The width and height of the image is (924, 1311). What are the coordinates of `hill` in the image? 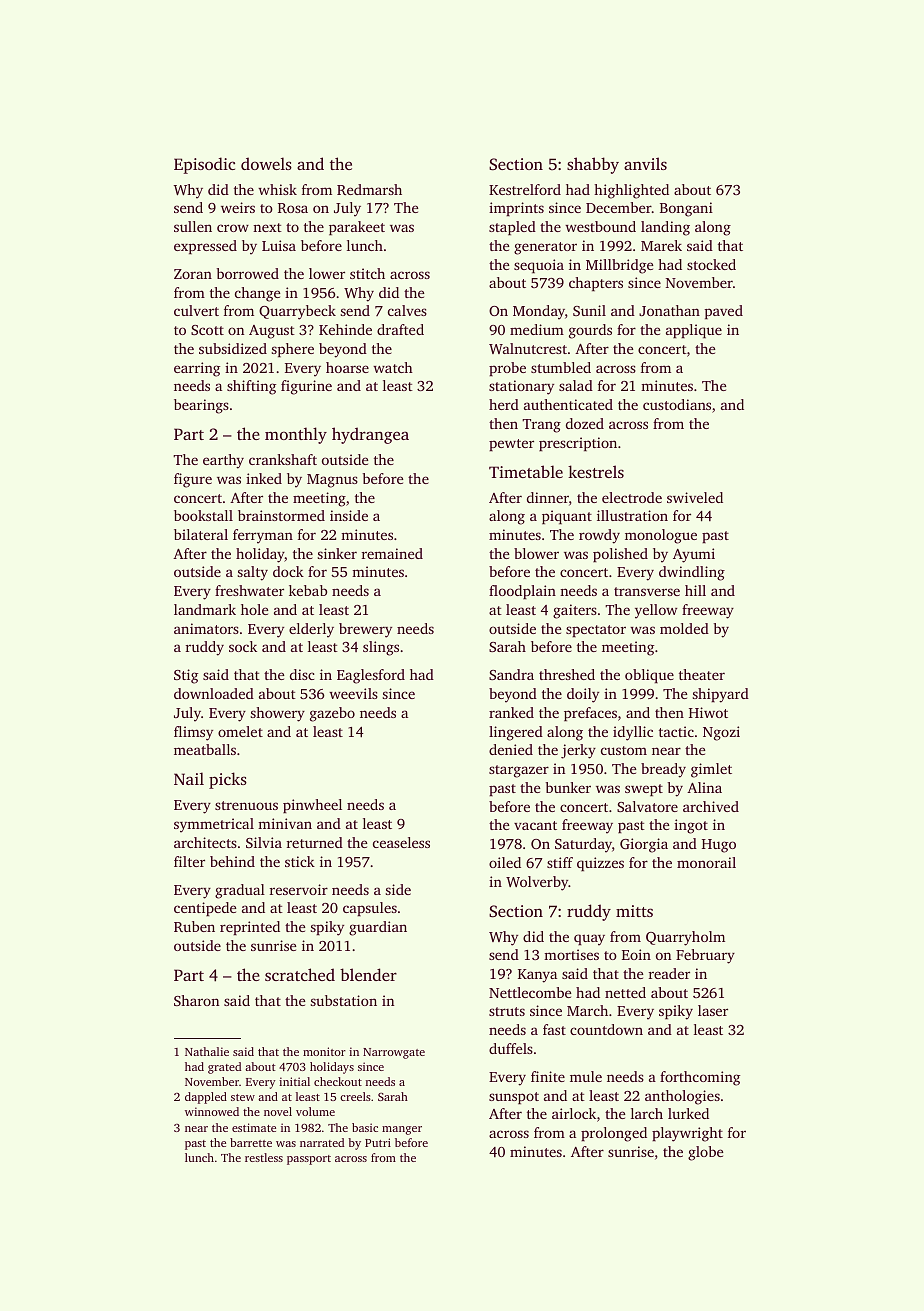 It's located at (695, 590).
